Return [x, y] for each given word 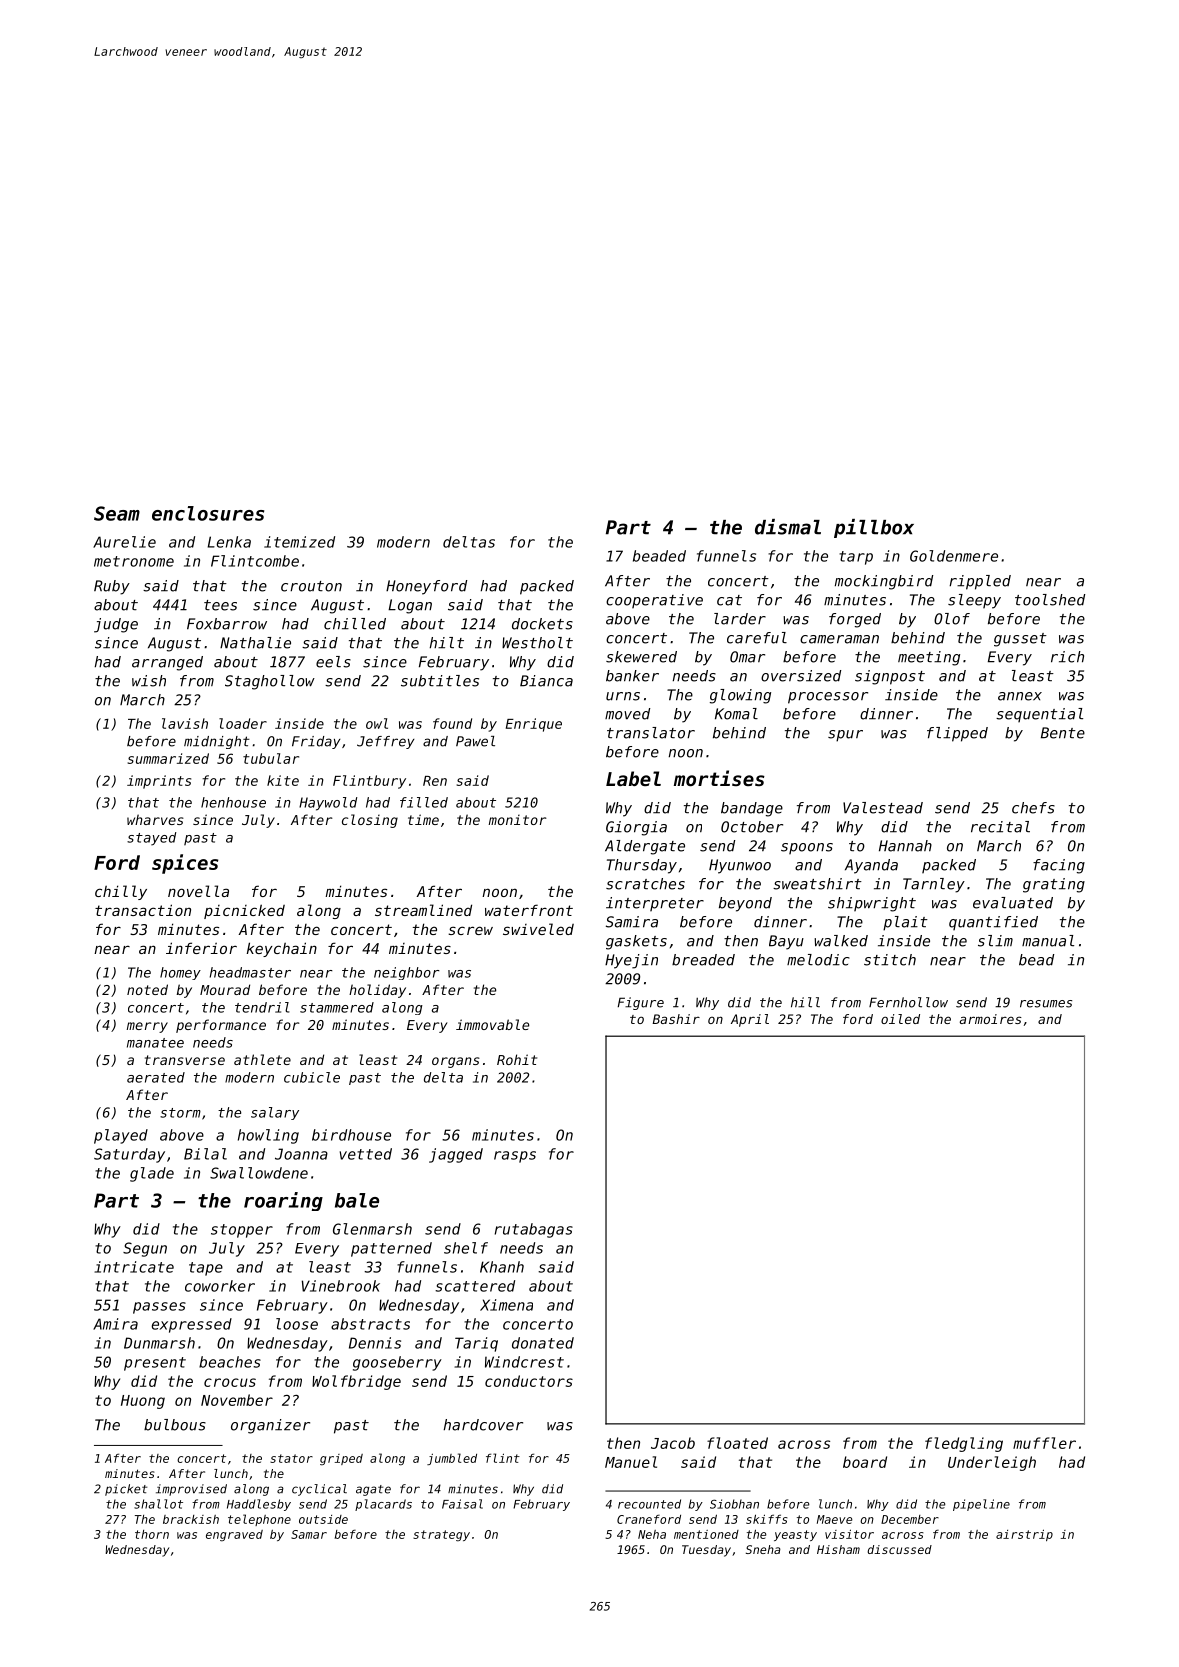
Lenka [229, 542]
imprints [159, 782]
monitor [518, 819]
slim [995, 941]
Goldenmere [954, 556]
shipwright [872, 904]
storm [180, 1113]
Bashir [676, 1019]
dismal [788, 527]
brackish [191, 1519]
